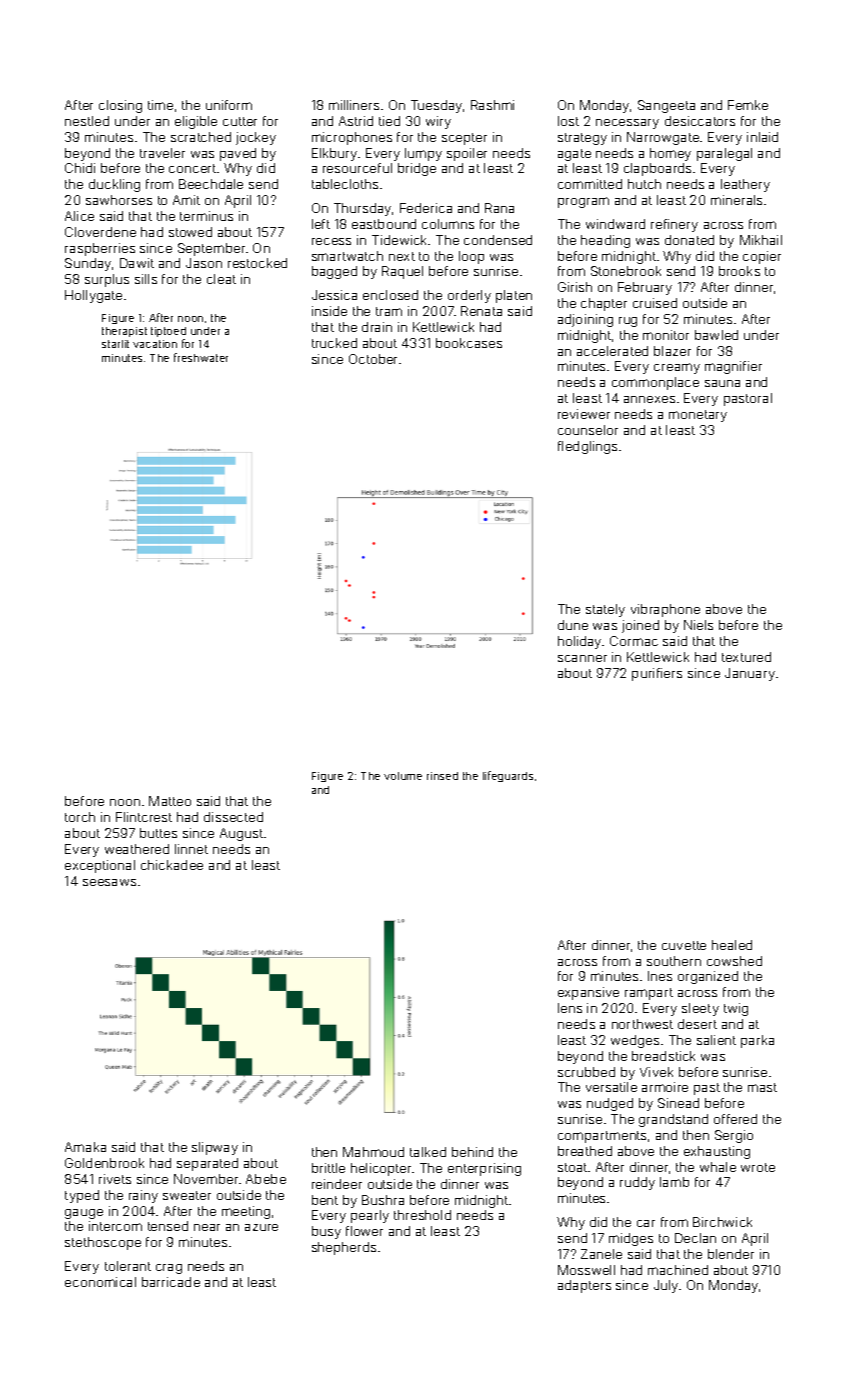 The height and width of the screenshot is (1400, 849). I want to click on Alice, so click(79, 216).
